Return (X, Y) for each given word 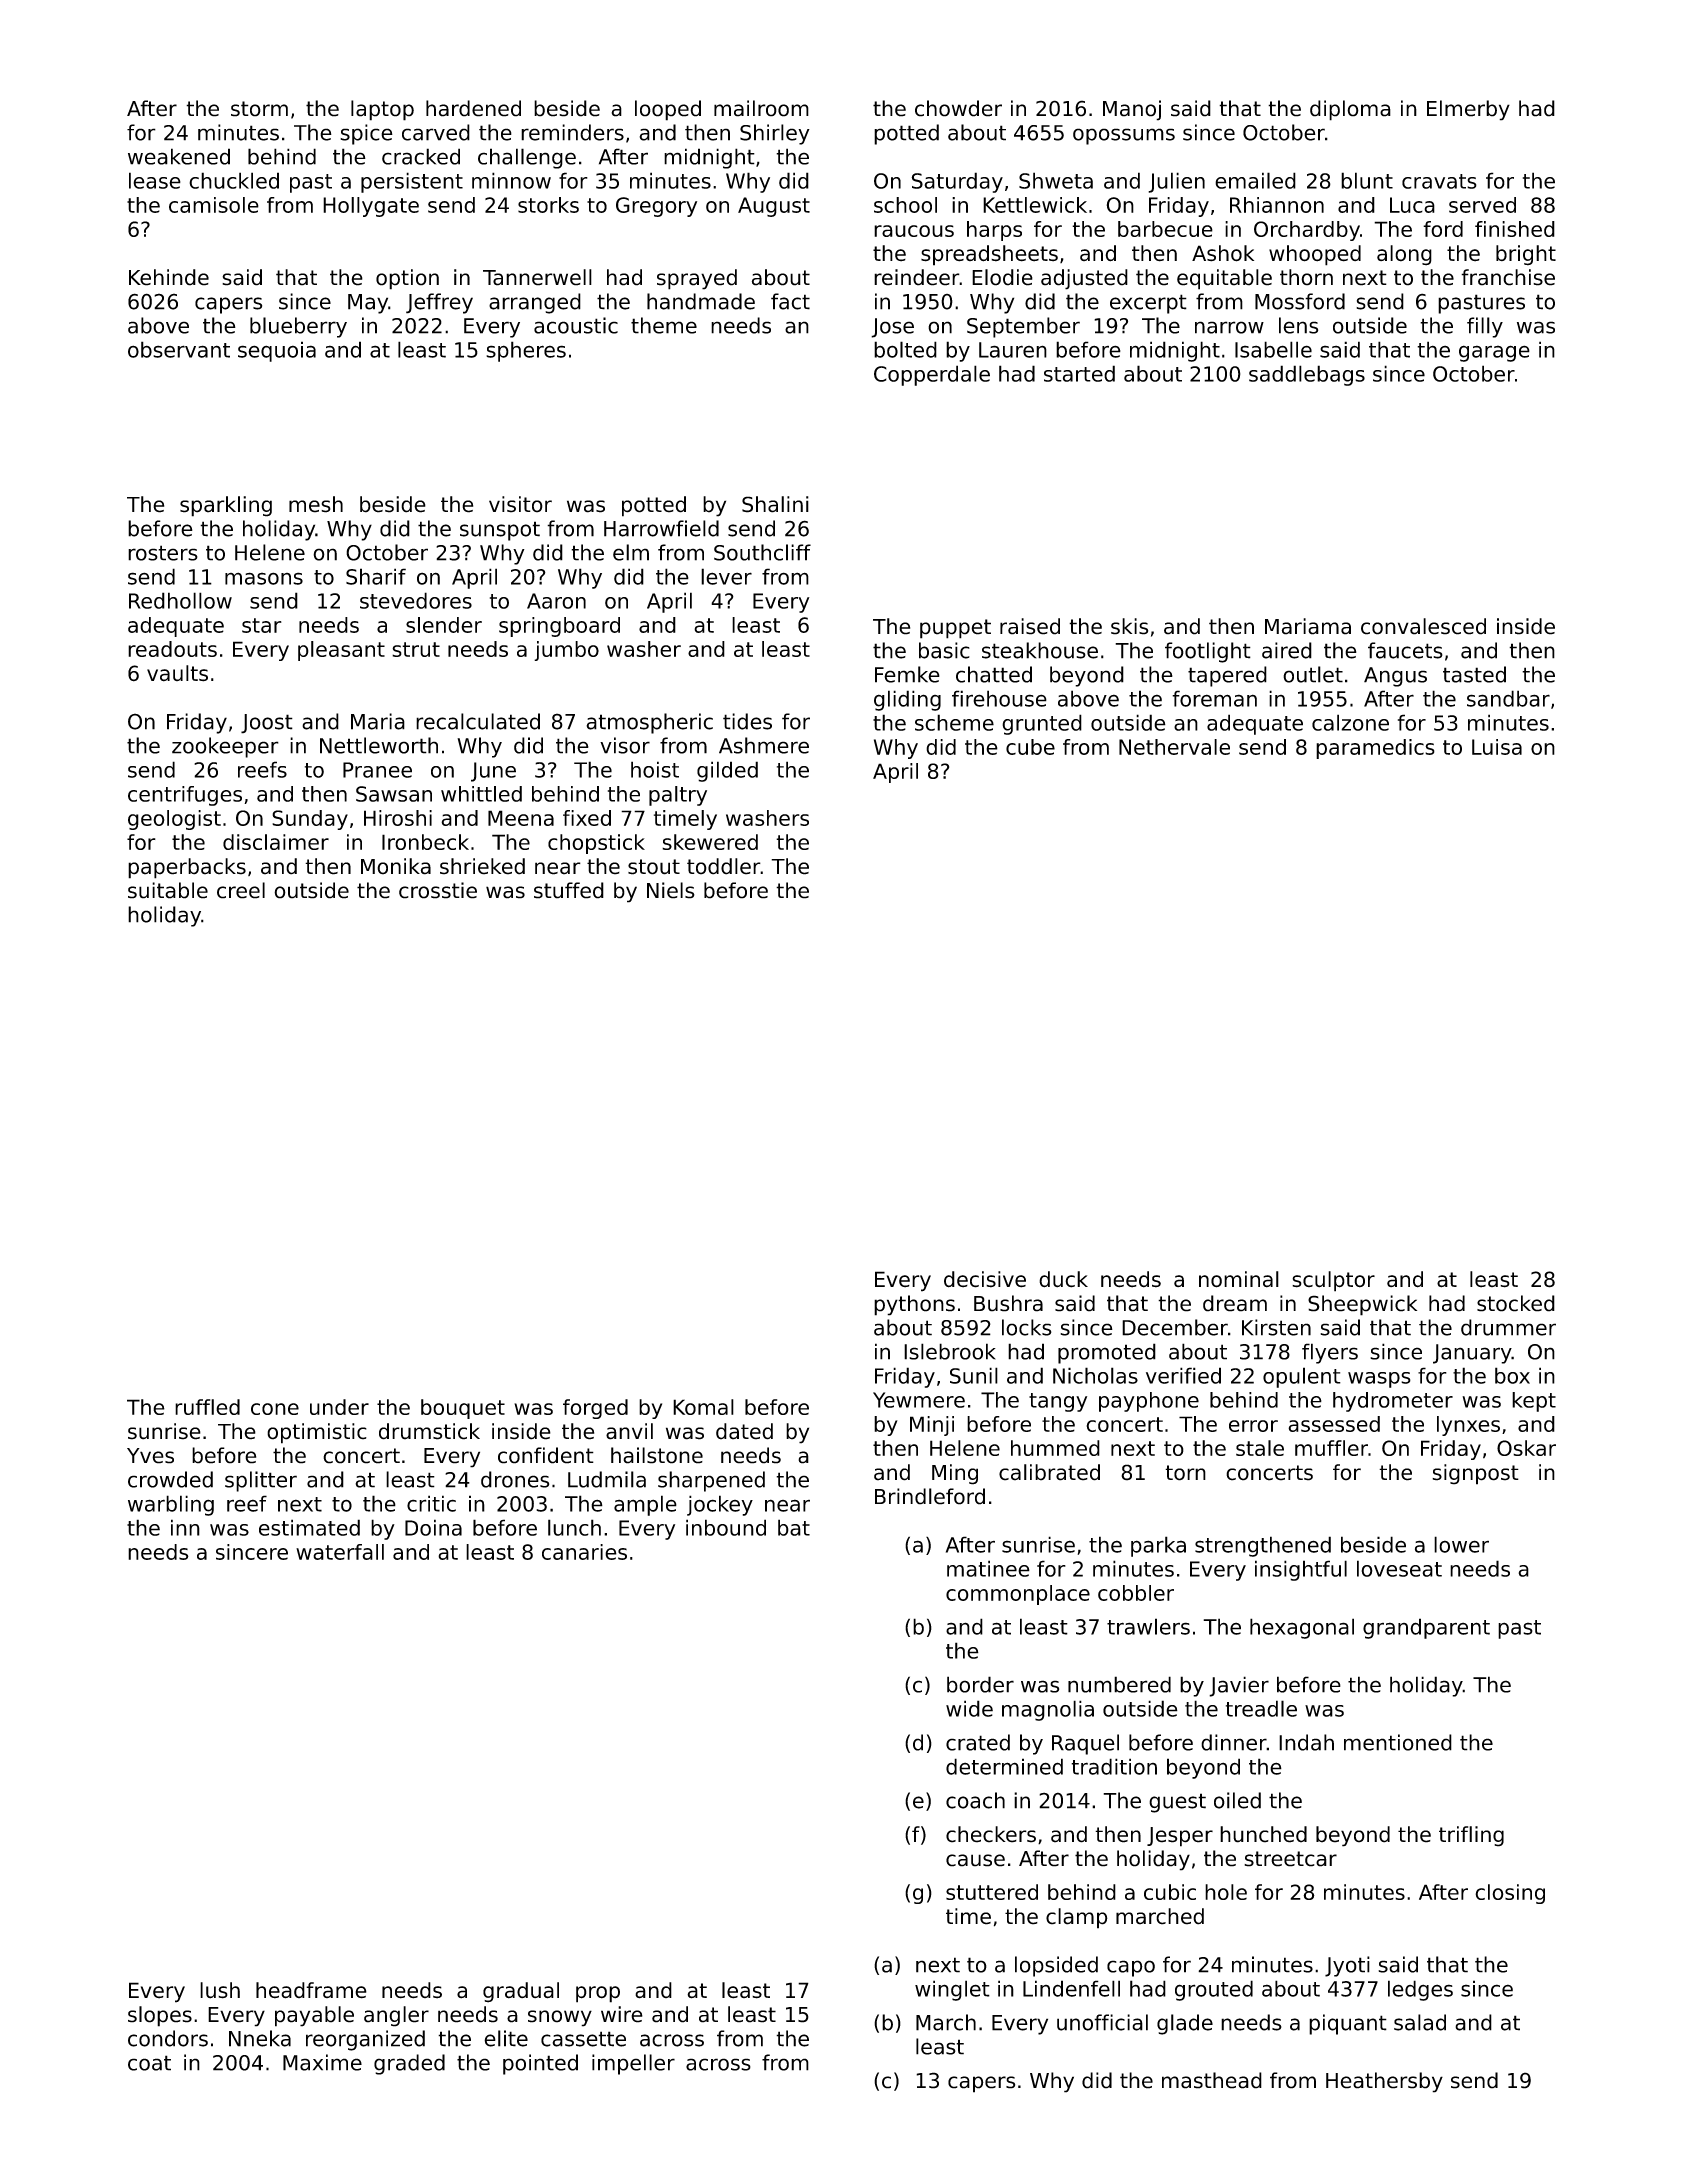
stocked (1516, 1303)
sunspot (500, 531)
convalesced (1423, 626)
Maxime (322, 2062)
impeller (633, 2064)
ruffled (207, 1407)
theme (664, 325)
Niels (671, 890)
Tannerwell (537, 277)
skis (1129, 626)
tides (747, 721)
